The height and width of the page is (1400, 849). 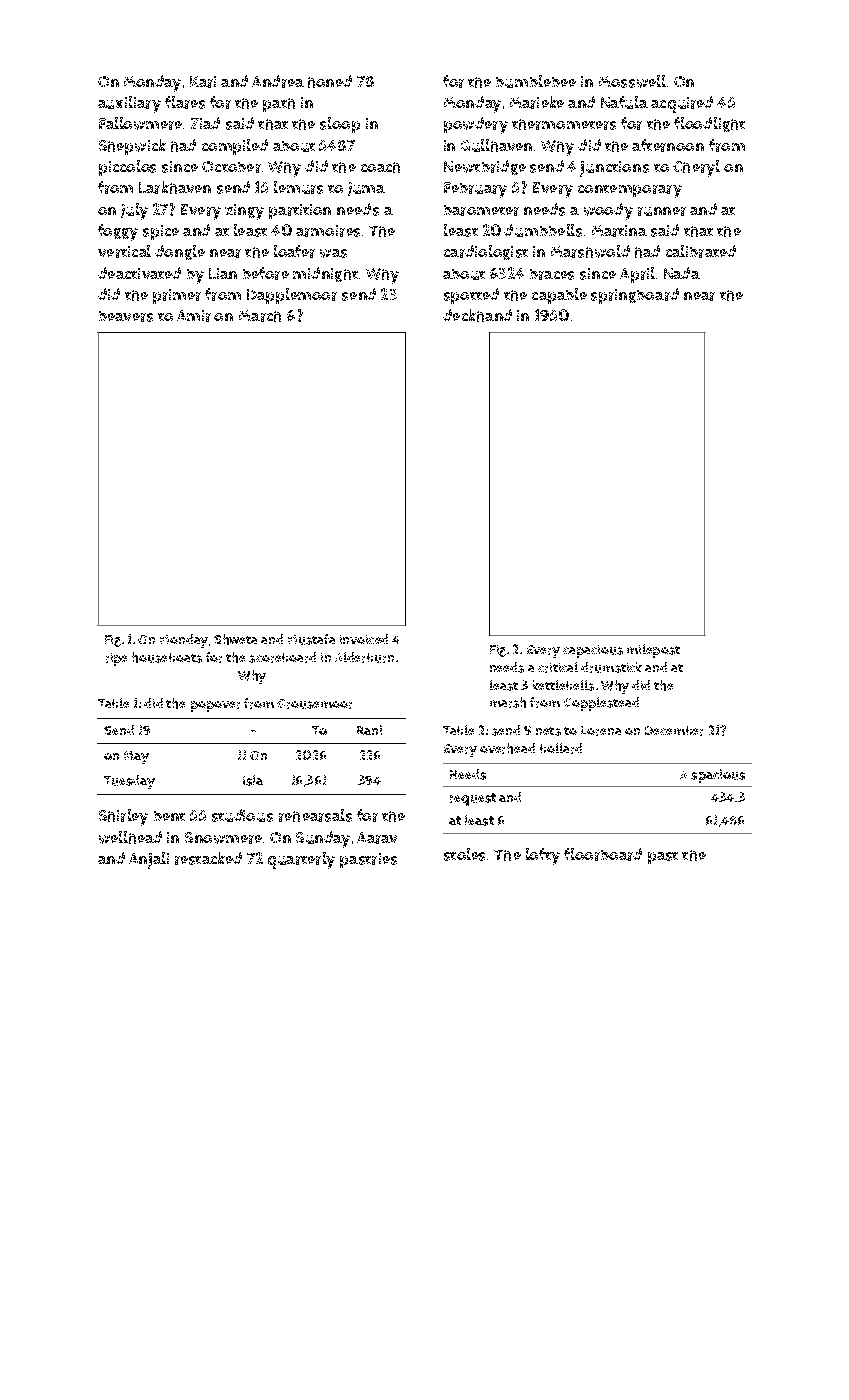 I want to click on Mosswell, so click(x=632, y=81).
